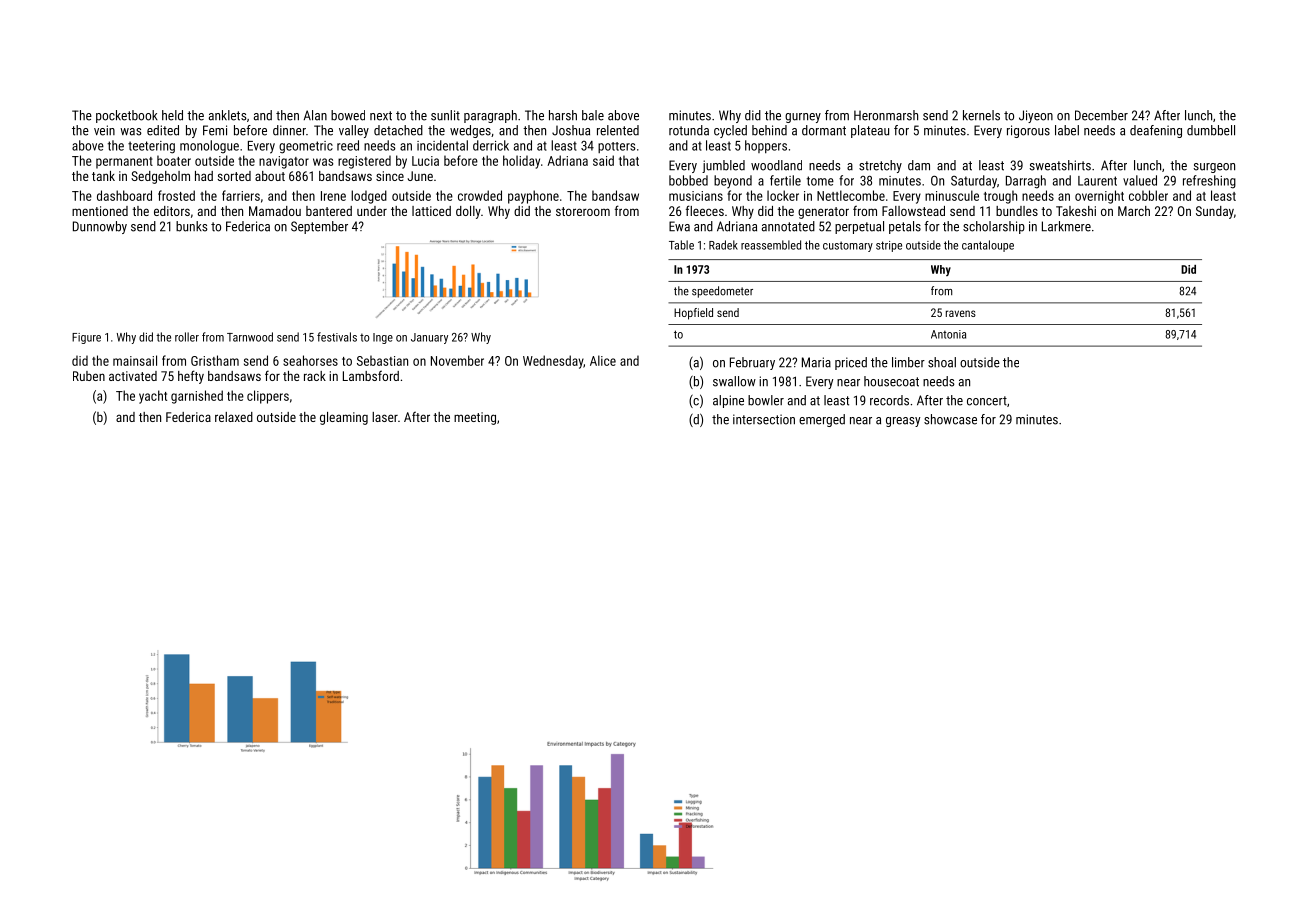 This document has height=924, width=1308. What do you see at coordinates (688, 180) in the document?
I see `bobbed` at bounding box center [688, 180].
